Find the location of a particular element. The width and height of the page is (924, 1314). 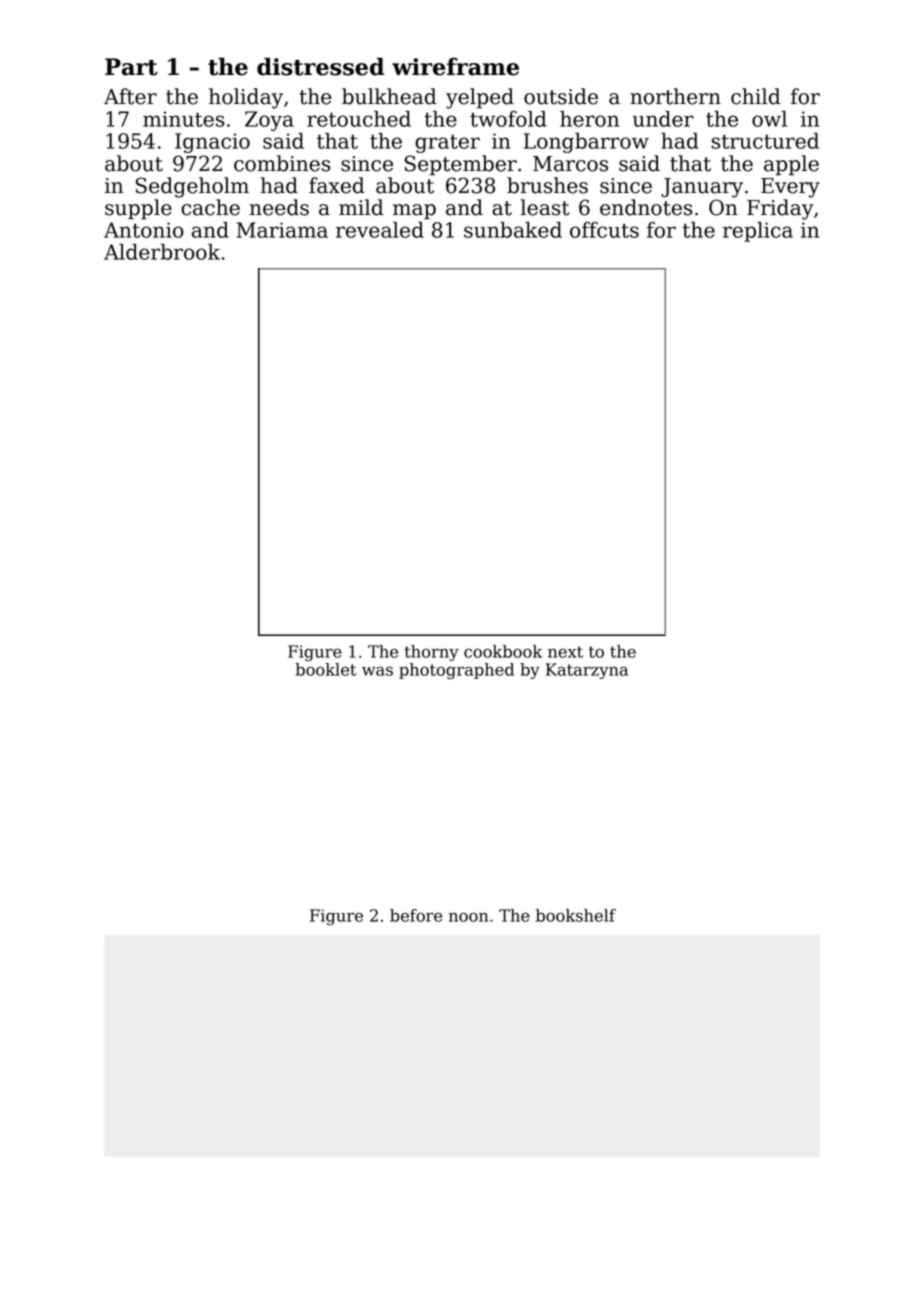

outside is located at coordinates (561, 96).
